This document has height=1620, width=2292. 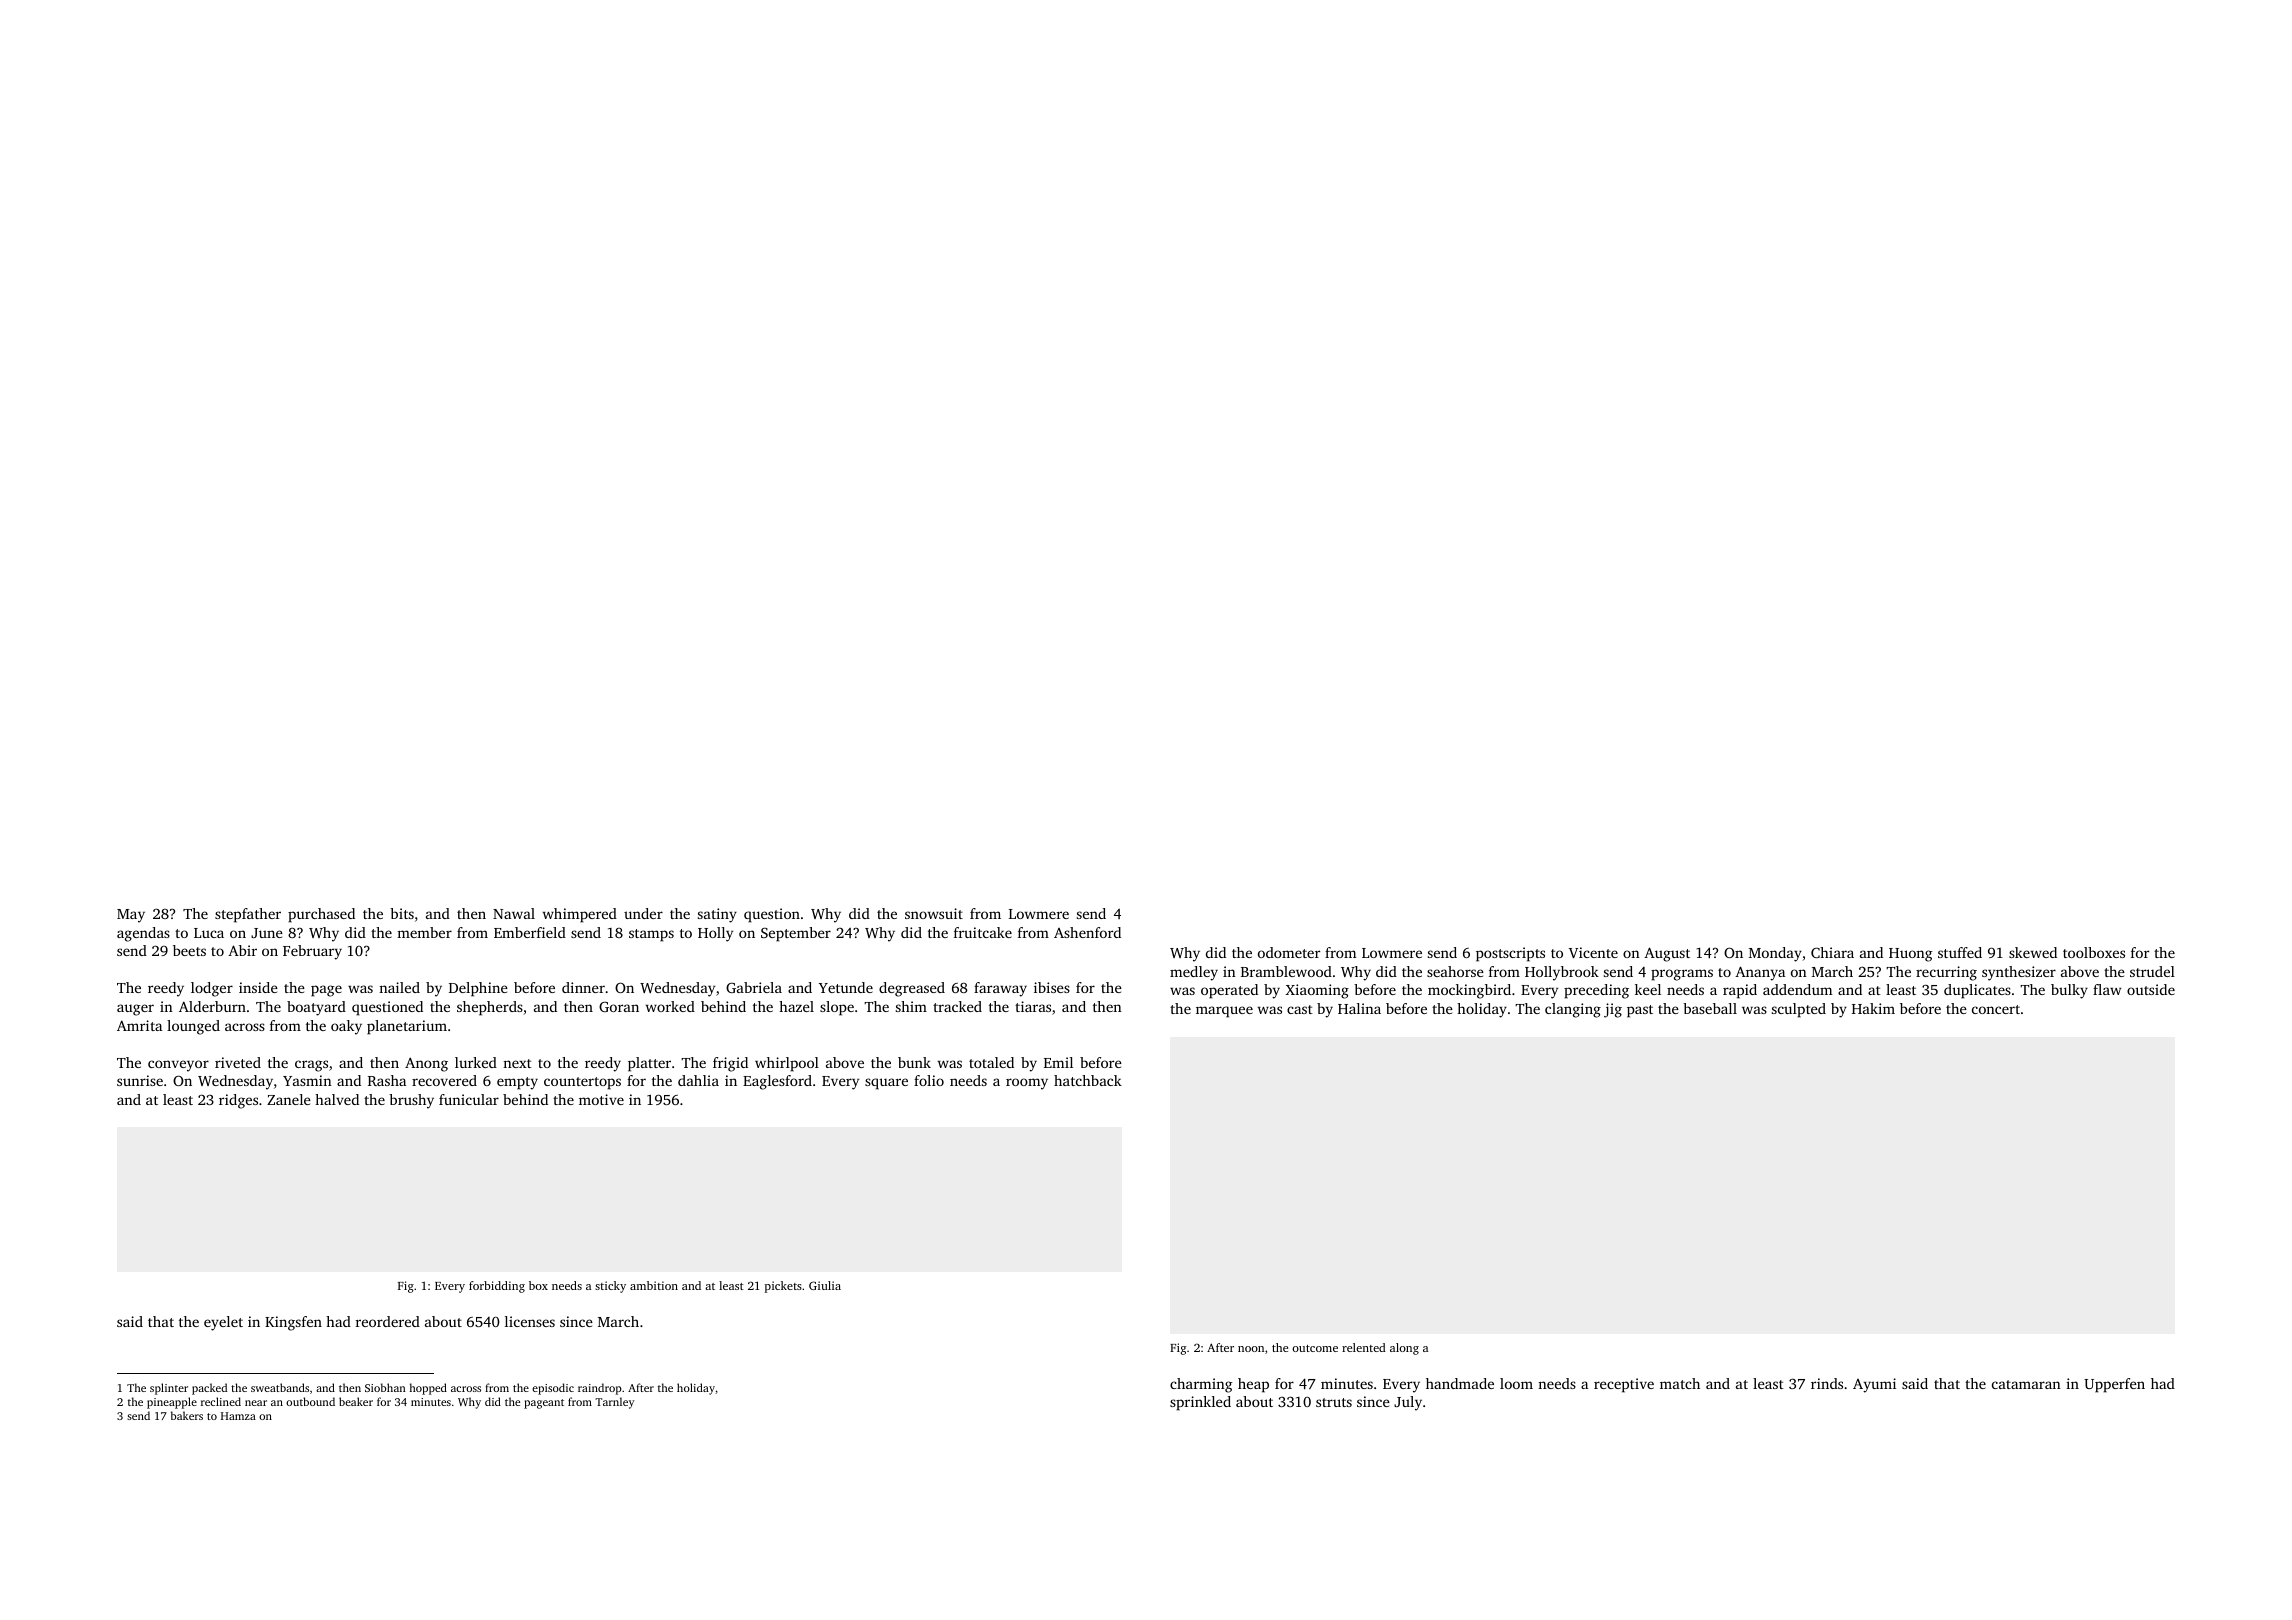 I want to click on outside, so click(x=2151, y=989).
